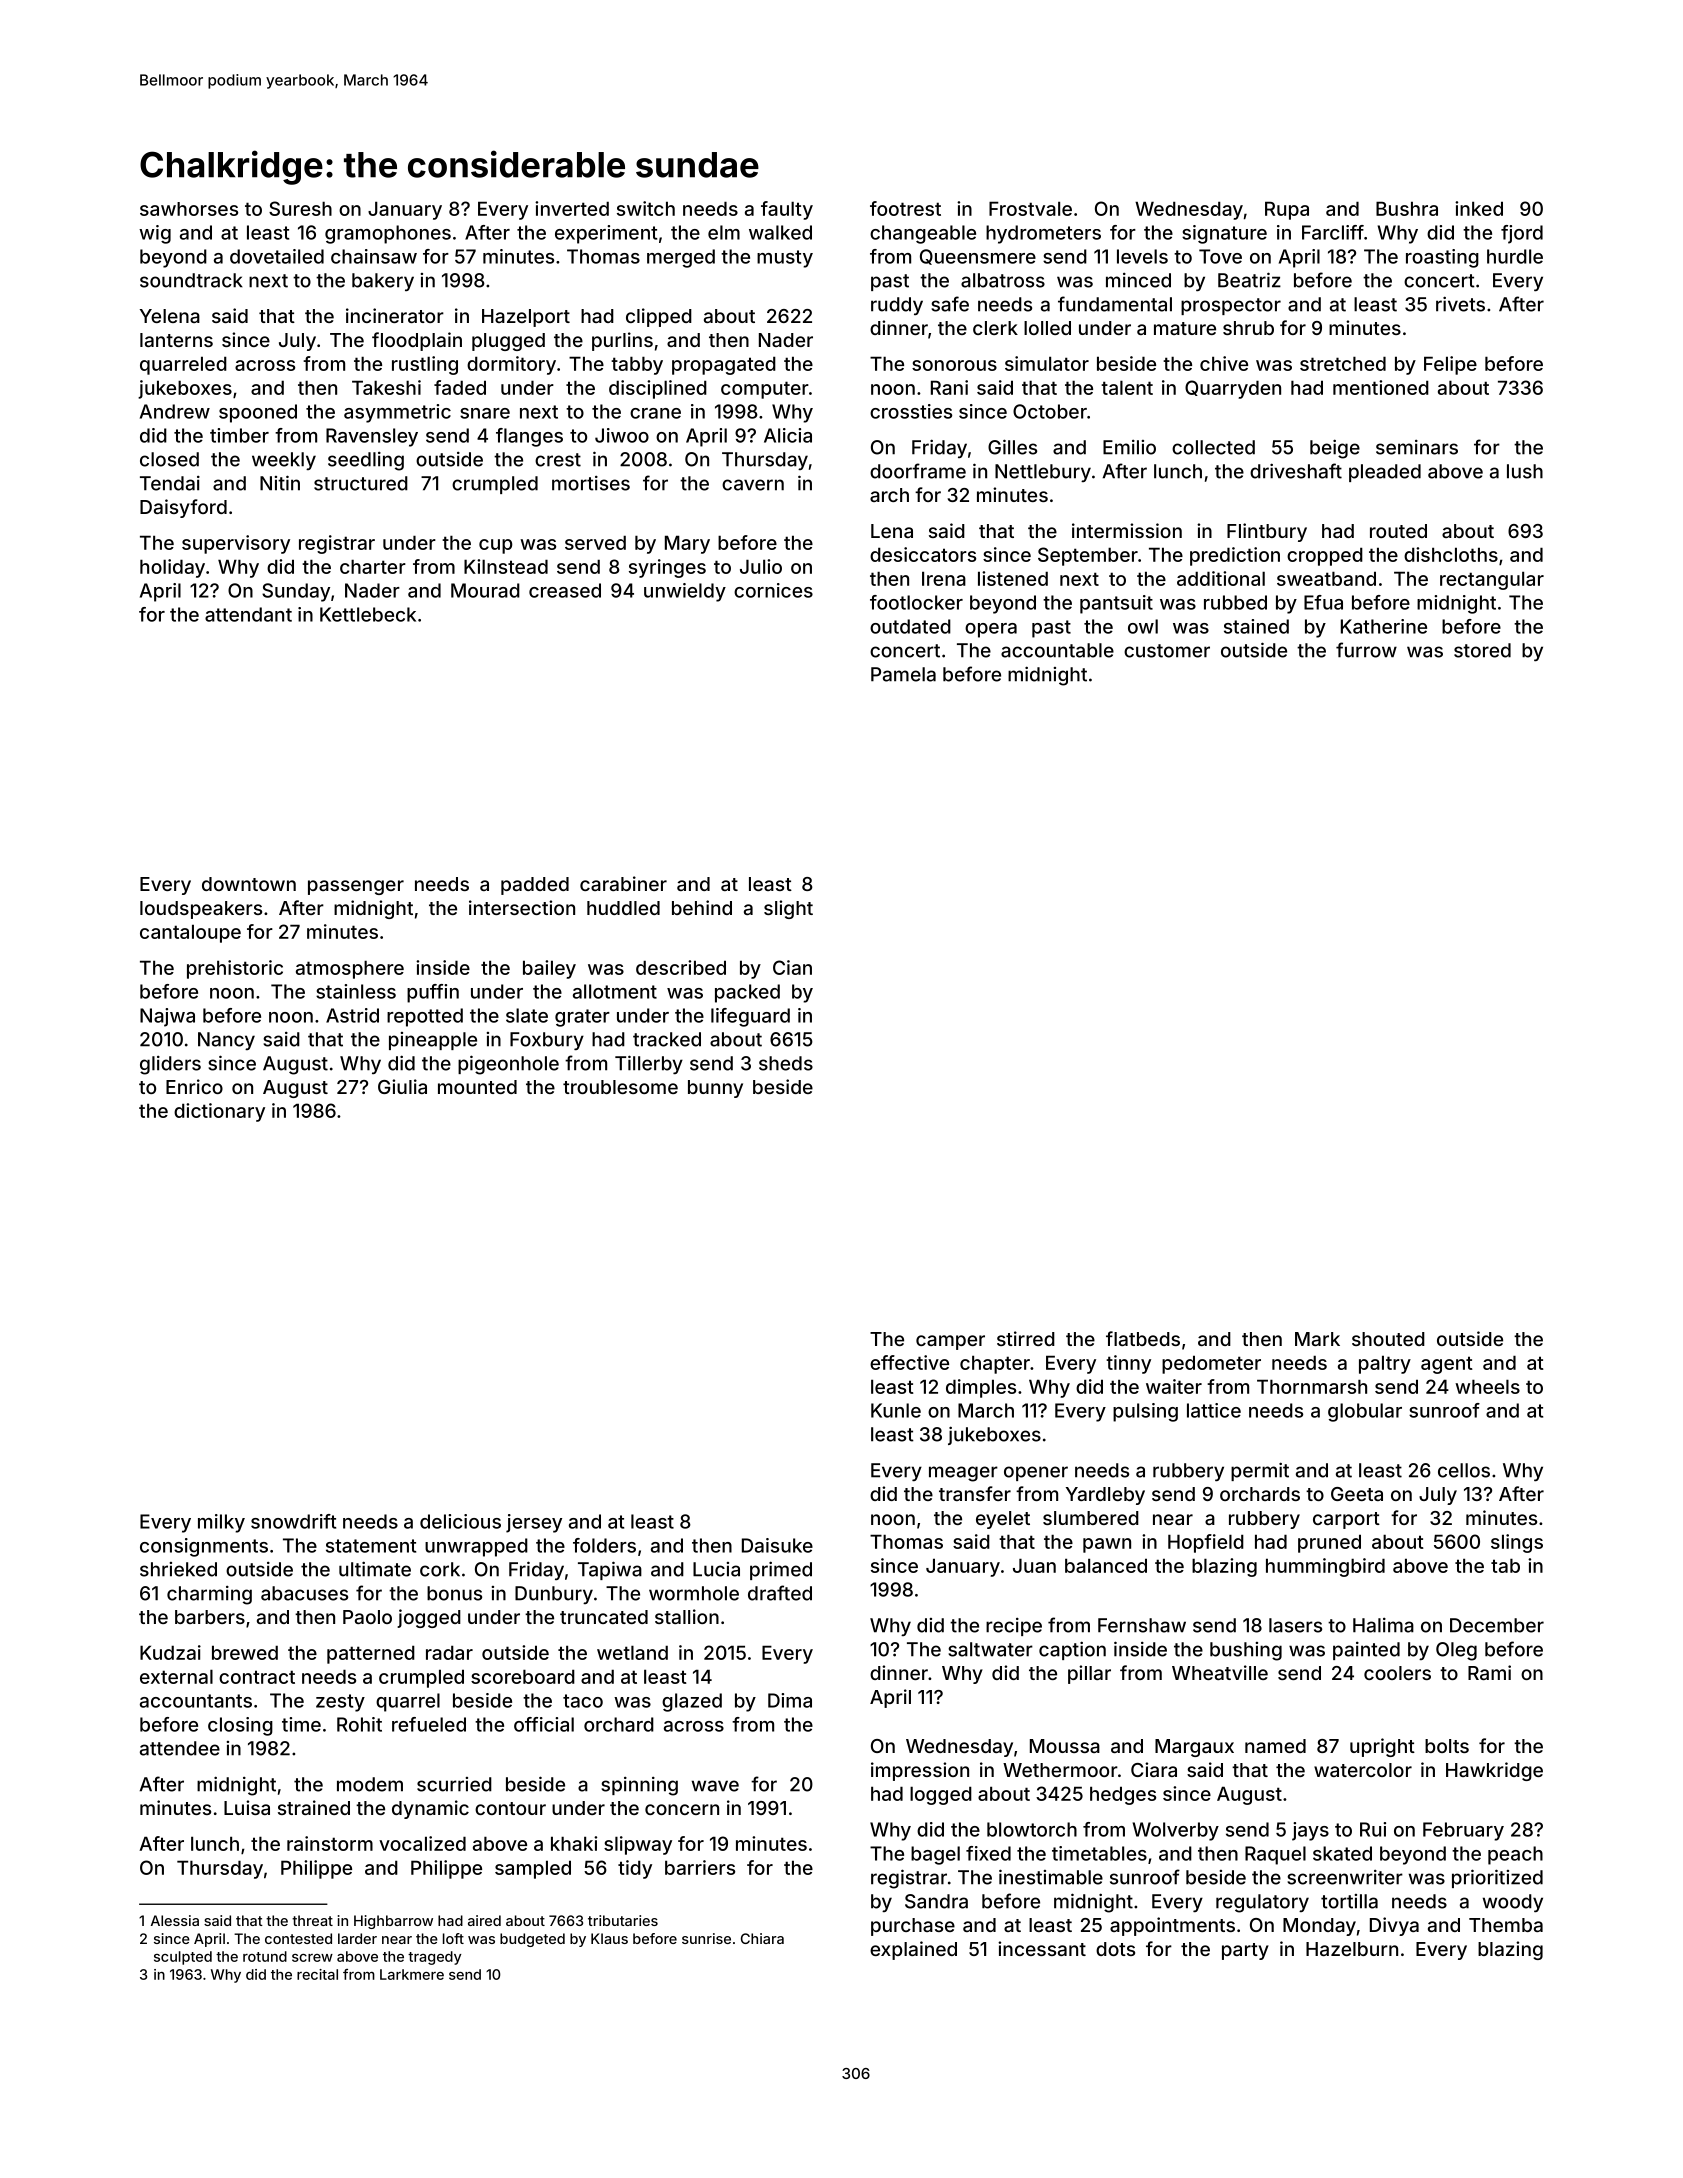 Image resolution: width=1683 pixels, height=2178 pixels. Describe the element at coordinates (1487, 1386) in the document. I see `wheels` at that location.
